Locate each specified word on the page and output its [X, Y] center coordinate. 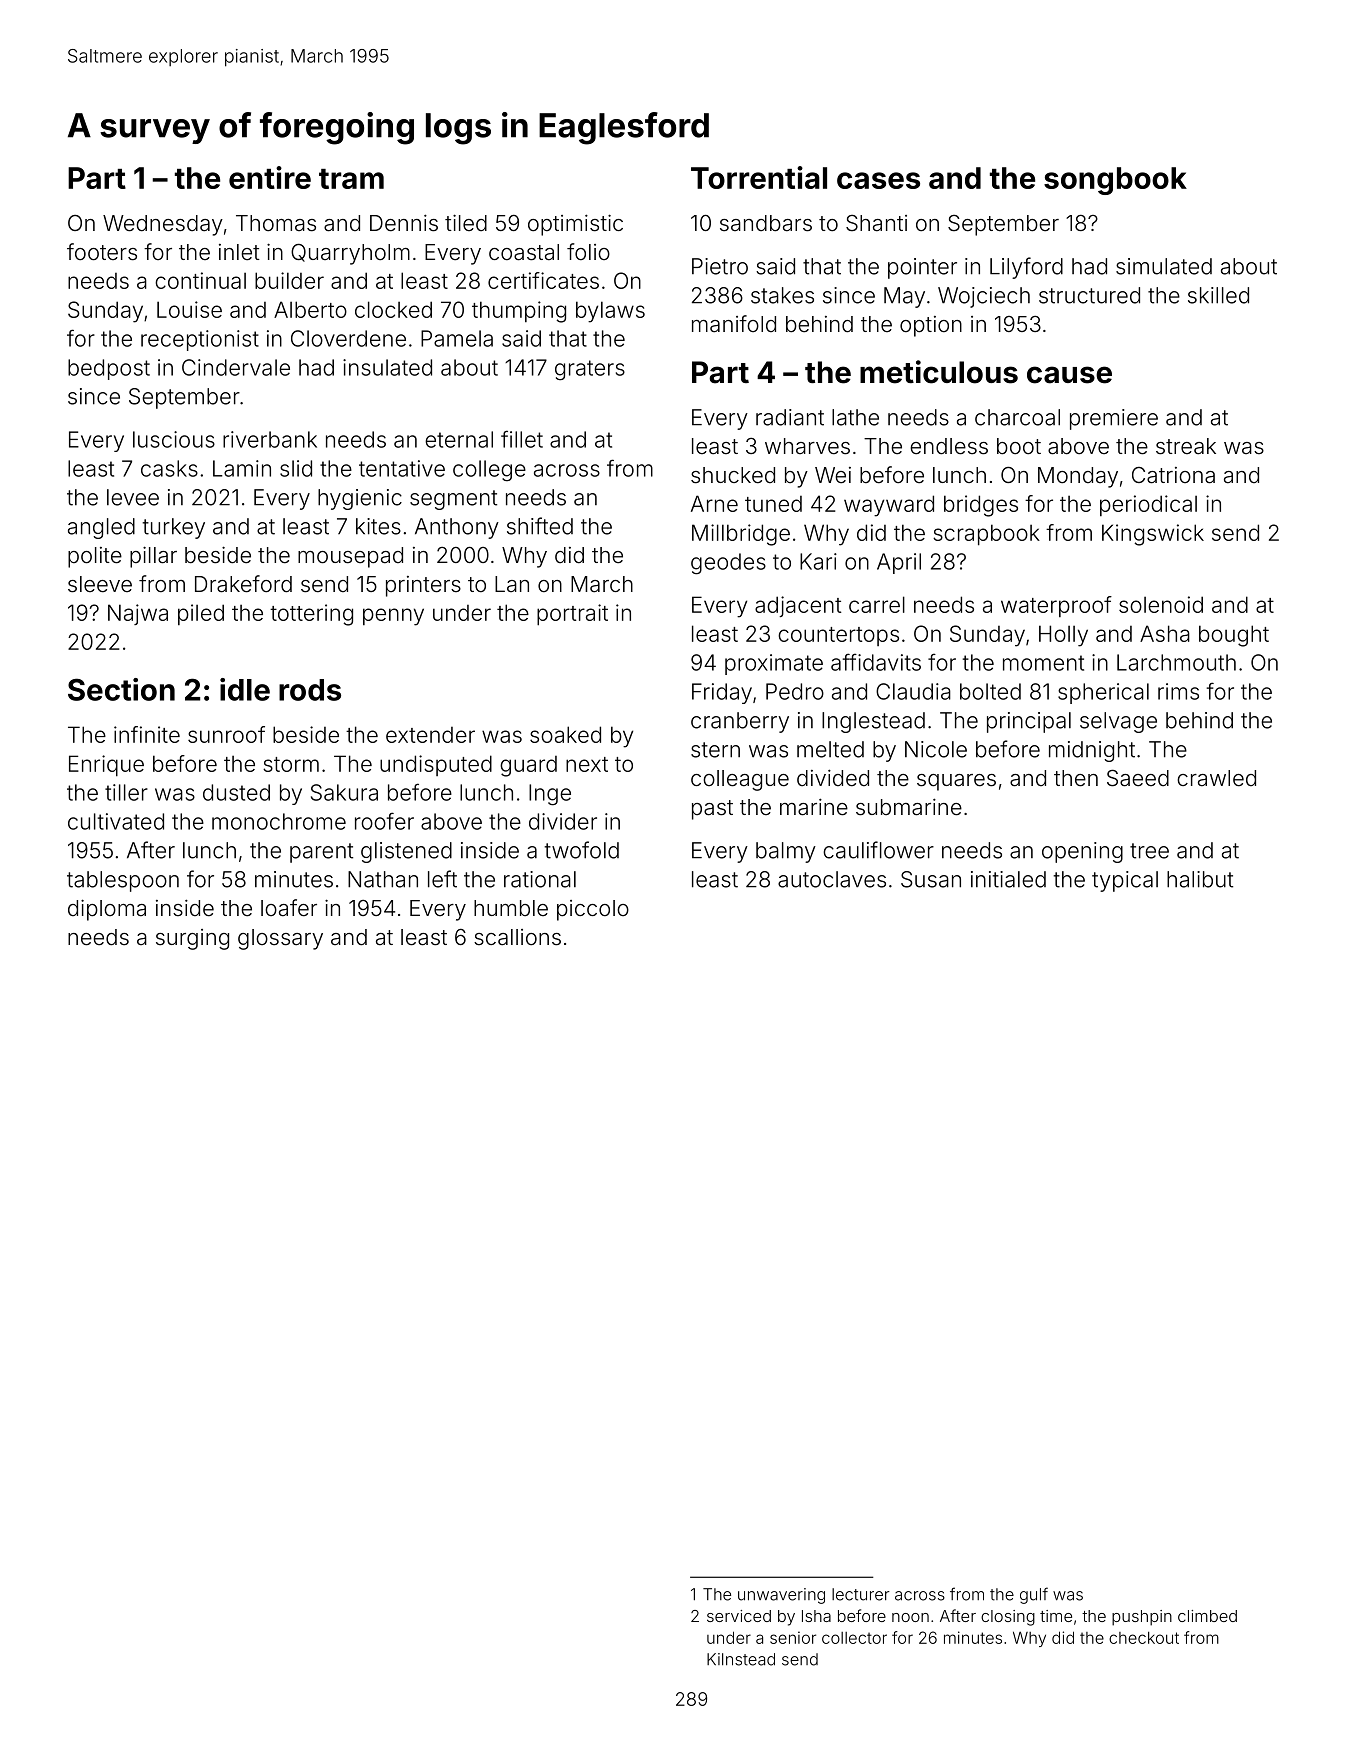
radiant [790, 417]
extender [430, 735]
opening [1082, 852]
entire [270, 177]
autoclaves [832, 879]
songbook [1115, 181]
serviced [739, 1616]
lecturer [861, 1594]
